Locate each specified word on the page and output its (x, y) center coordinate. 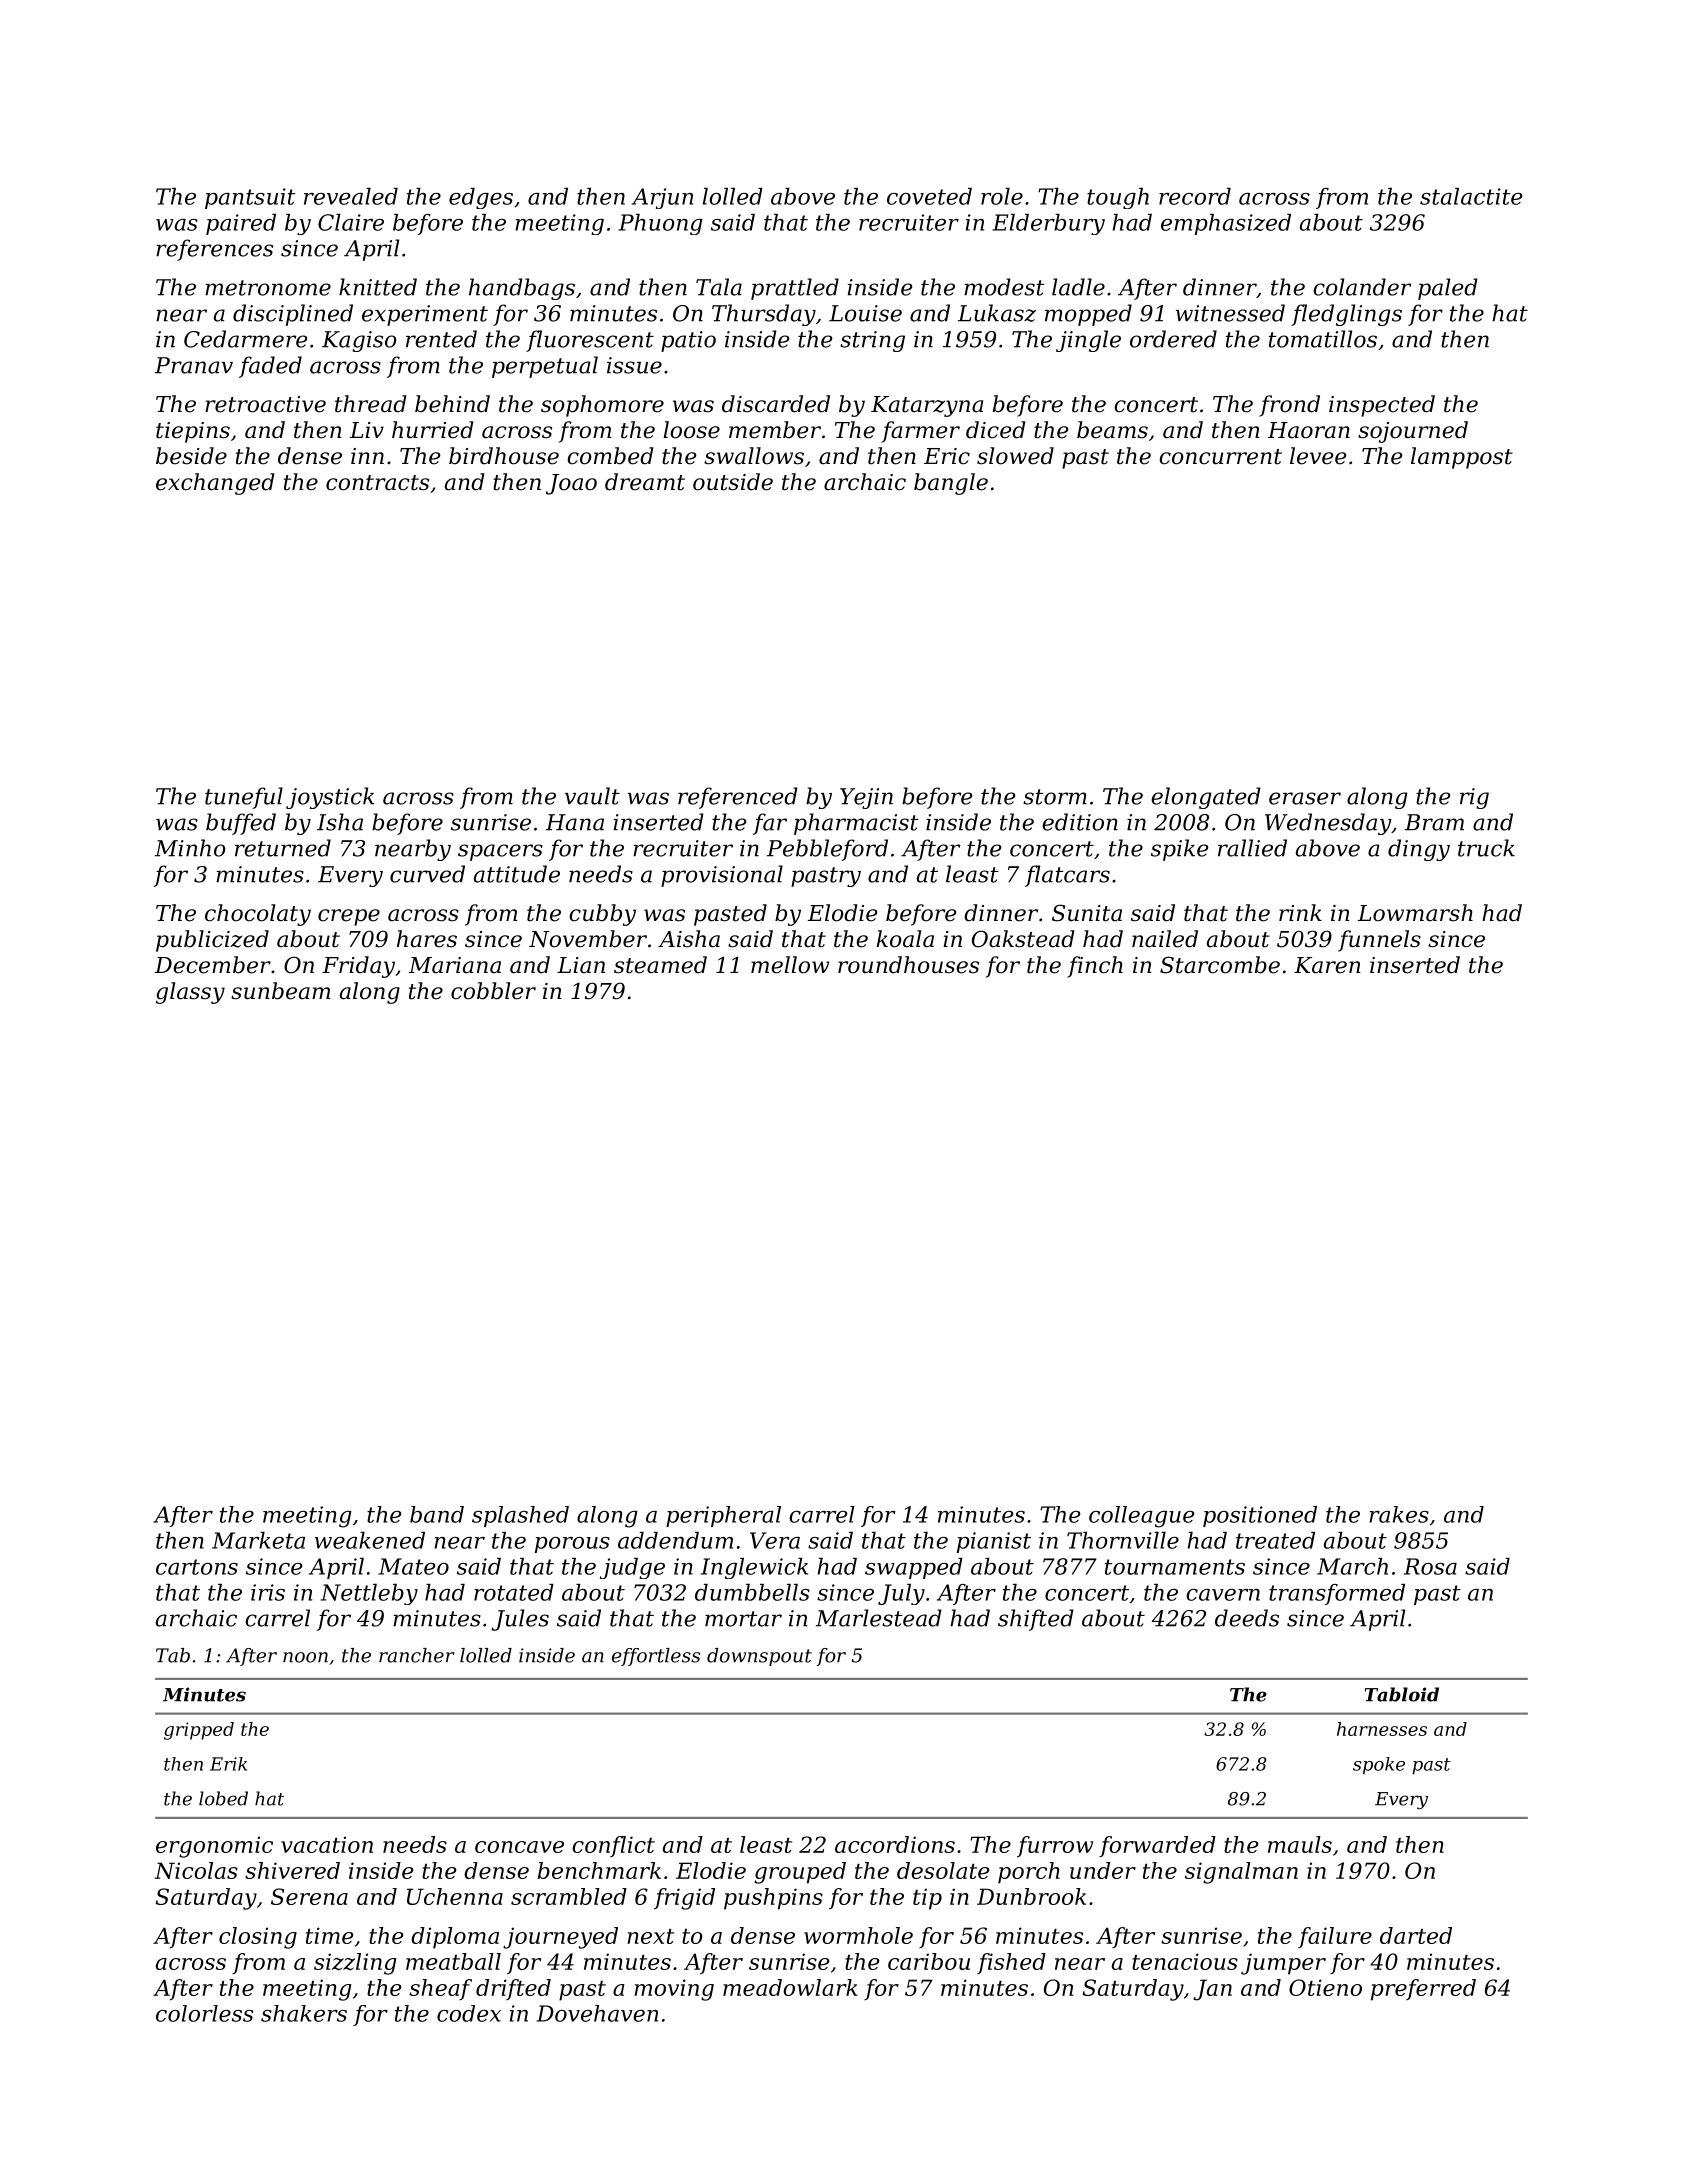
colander (1362, 287)
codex (469, 2013)
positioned (1260, 1516)
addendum (675, 1540)
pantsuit (250, 198)
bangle (951, 484)
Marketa (258, 1540)
